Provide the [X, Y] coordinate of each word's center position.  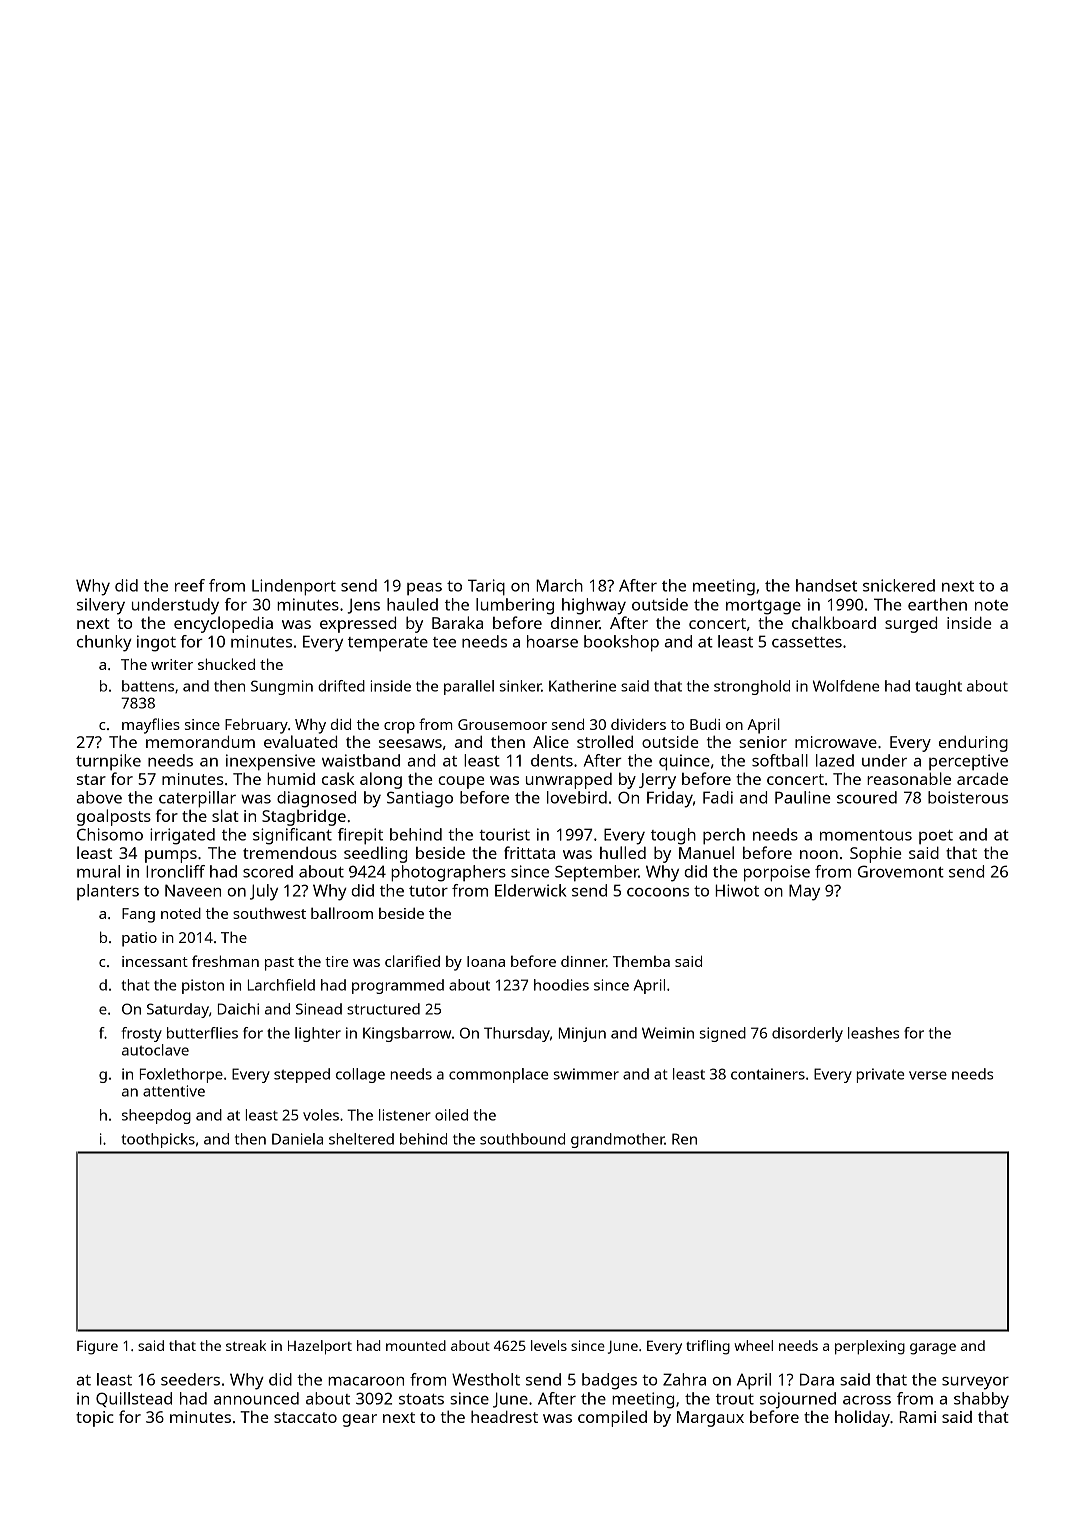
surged [911, 624]
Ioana [486, 961]
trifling [708, 1347]
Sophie [875, 854]
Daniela [297, 1139]
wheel [753, 1345]
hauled [412, 604]
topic [95, 1419]
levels [549, 1345]
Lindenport [294, 587]
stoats [421, 1399]
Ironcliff [175, 871]
